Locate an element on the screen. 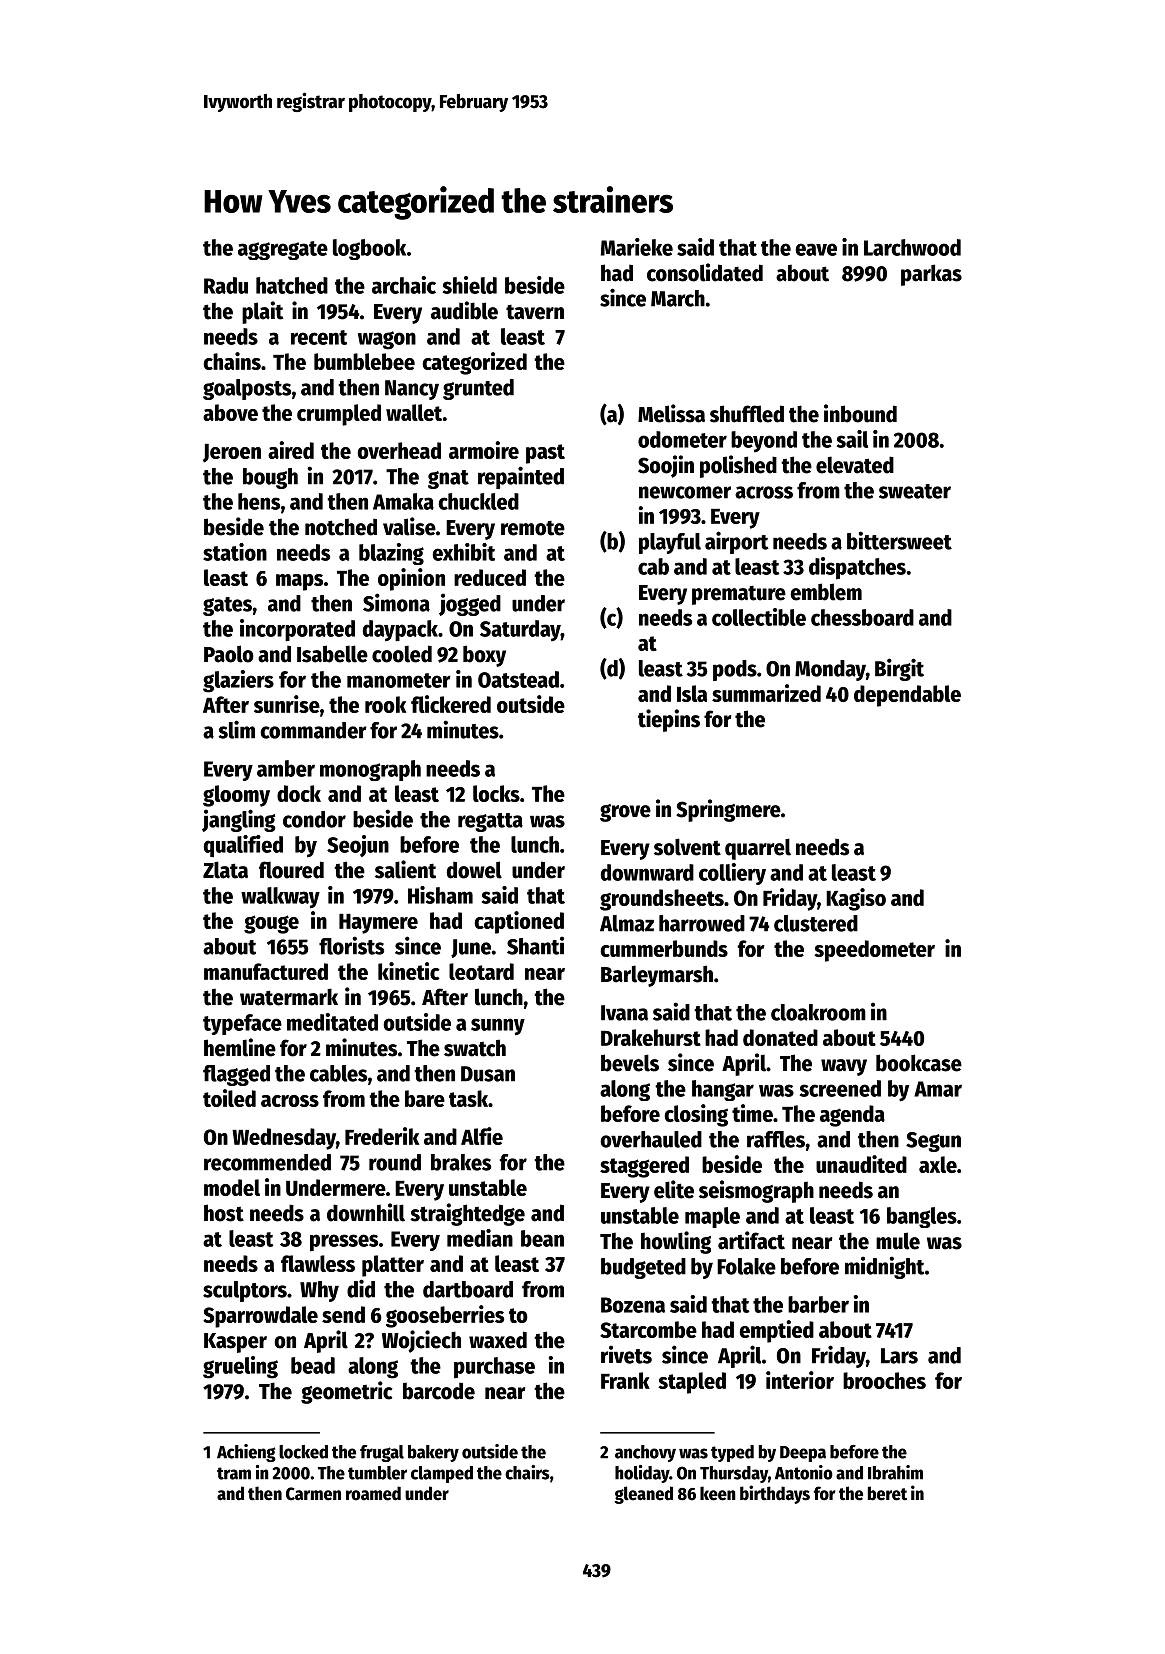 The width and height of the screenshot is (1165, 1654). glaziers is located at coordinates (238, 681).
